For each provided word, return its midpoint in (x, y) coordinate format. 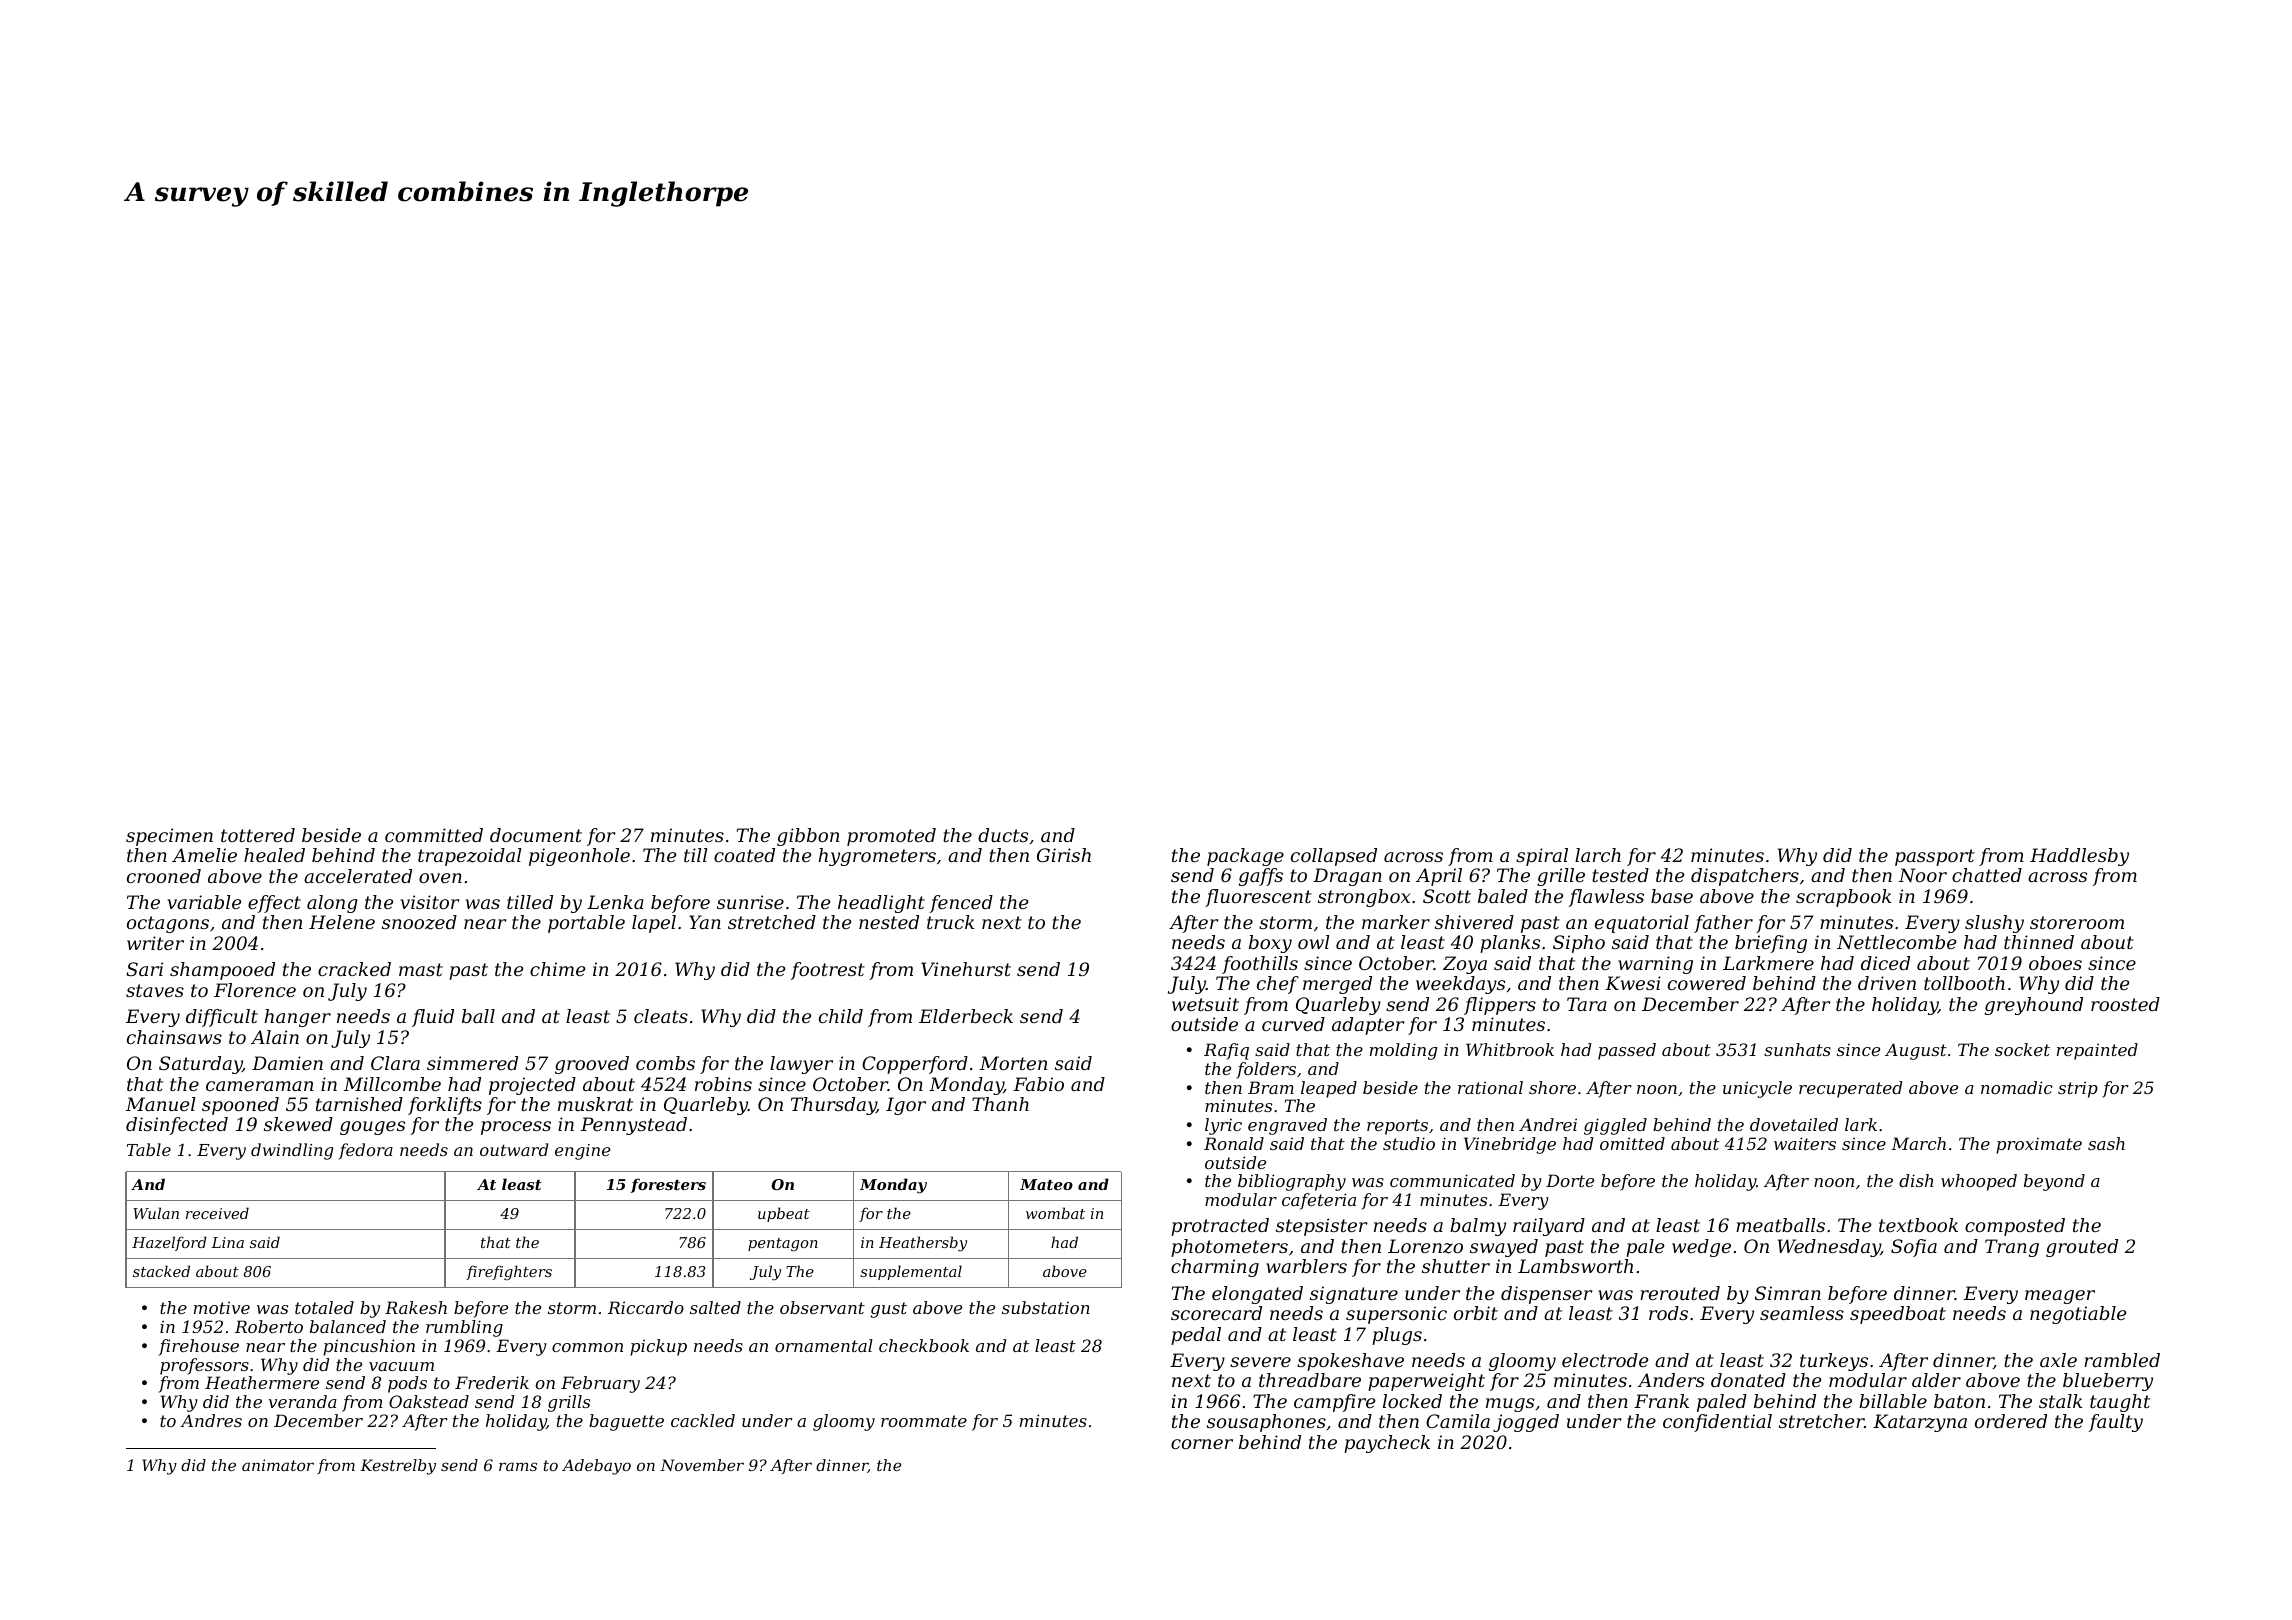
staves (155, 990)
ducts (1003, 835)
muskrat (595, 1104)
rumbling (464, 1328)
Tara (1587, 1004)
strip (2078, 1089)
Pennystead (634, 1126)
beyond (2054, 1182)
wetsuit (1205, 1004)
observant (822, 1307)
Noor (1922, 875)
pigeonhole (579, 857)
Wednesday (1829, 1248)
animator (278, 1465)
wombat (1055, 1213)
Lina (227, 1242)
